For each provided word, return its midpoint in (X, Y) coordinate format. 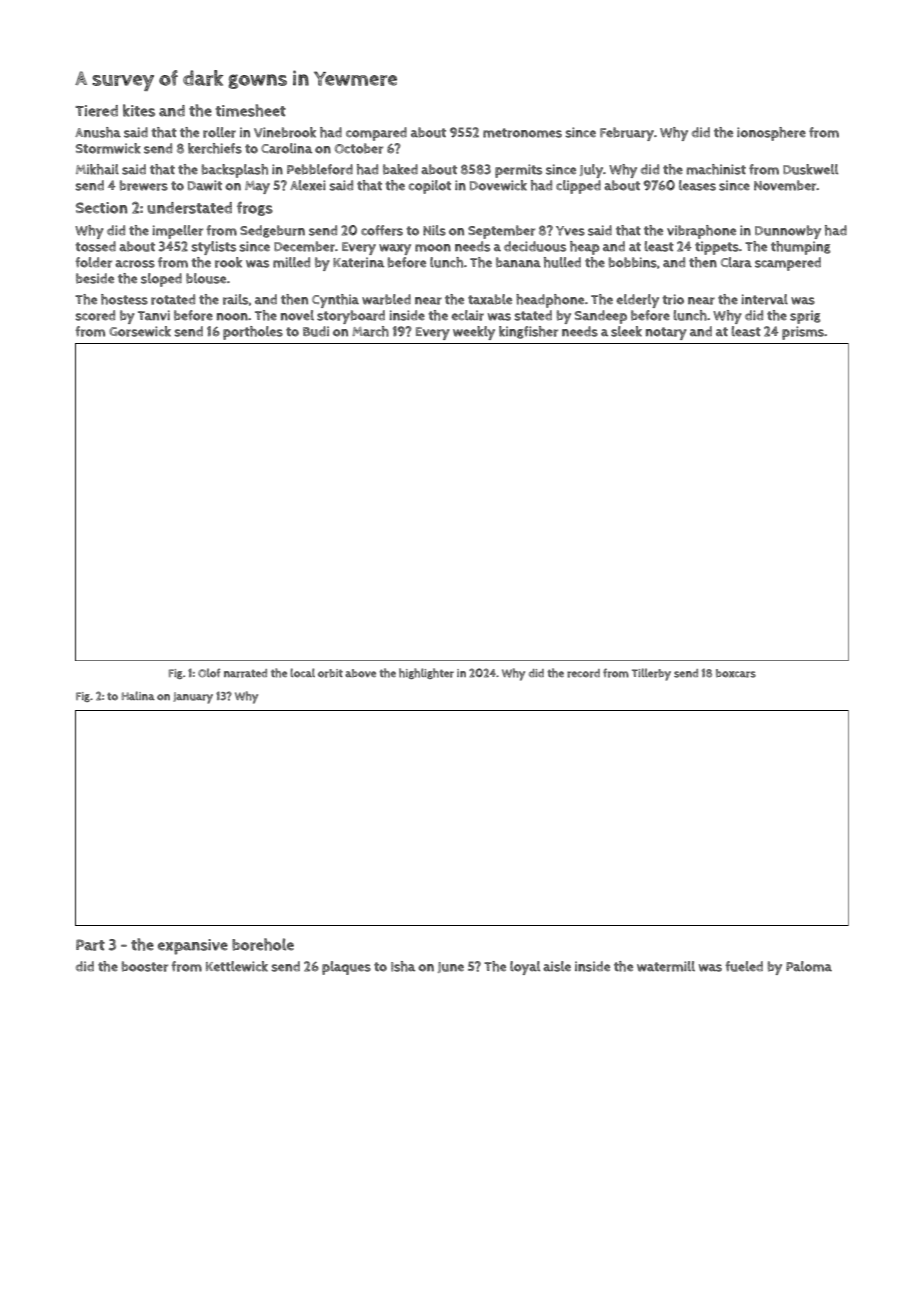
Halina (138, 695)
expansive (193, 947)
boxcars (736, 673)
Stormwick (108, 148)
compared (376, 134)
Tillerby (651, 674)
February (627, 134)
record (583, 673)
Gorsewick (140, 331)
